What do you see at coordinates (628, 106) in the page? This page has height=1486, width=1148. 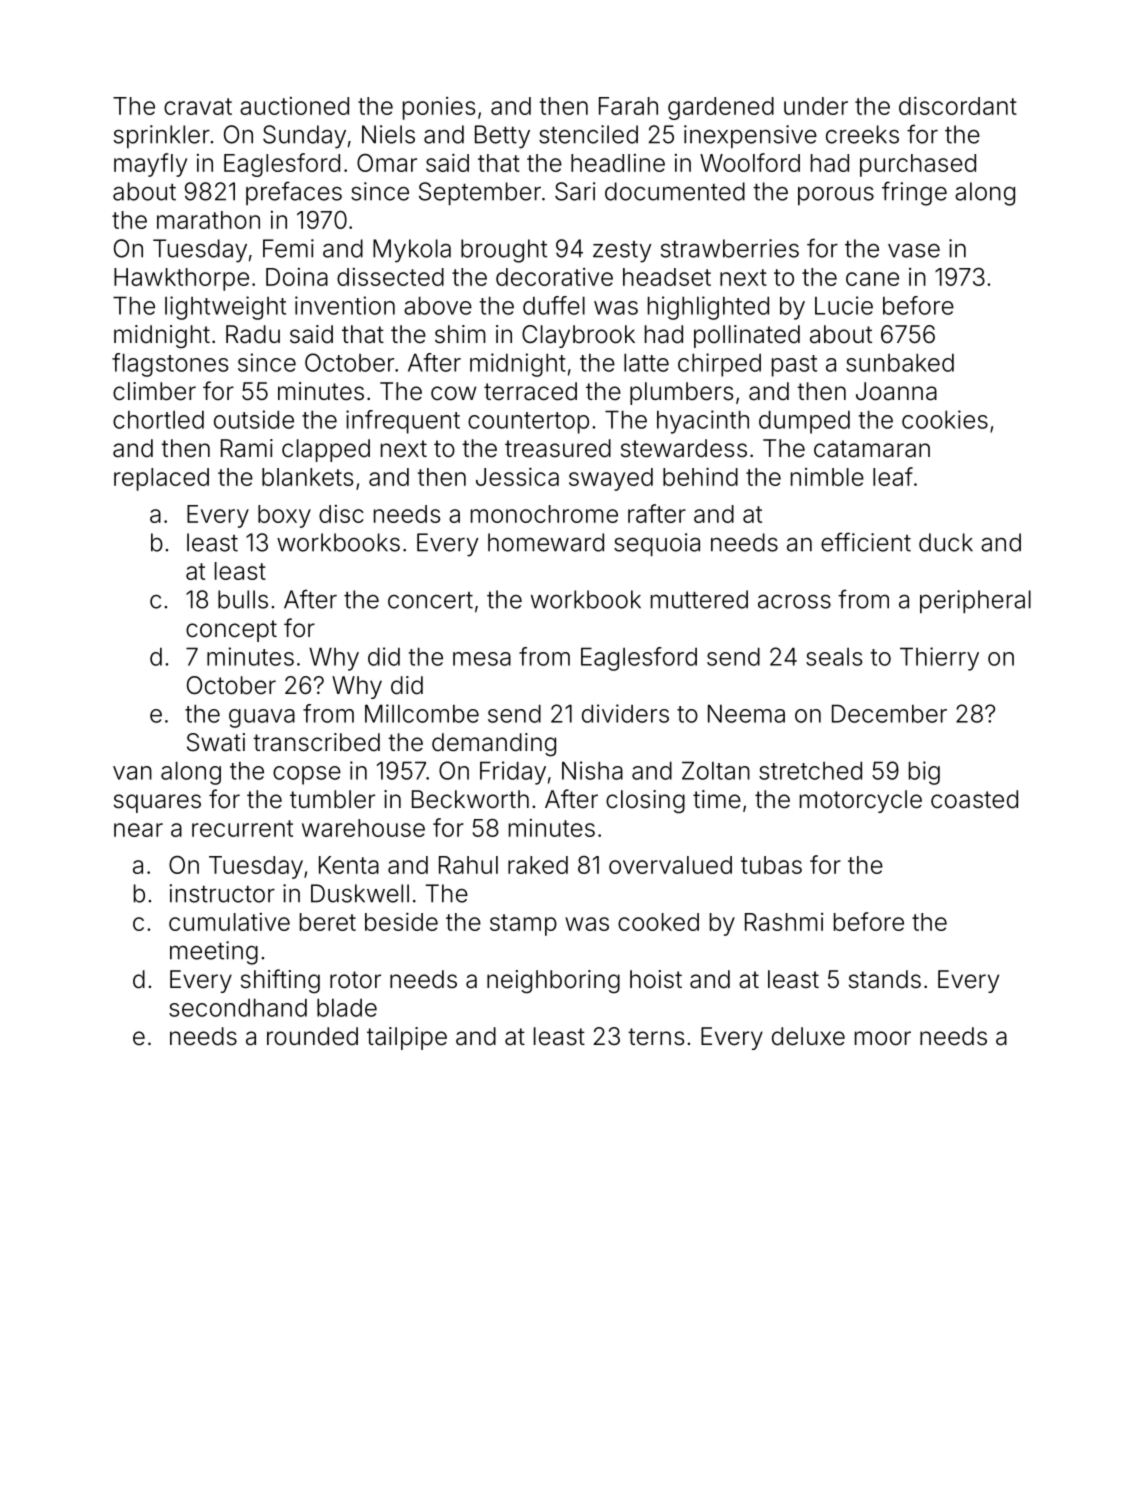 I see `Farah` at bounding box center [628, 106].
